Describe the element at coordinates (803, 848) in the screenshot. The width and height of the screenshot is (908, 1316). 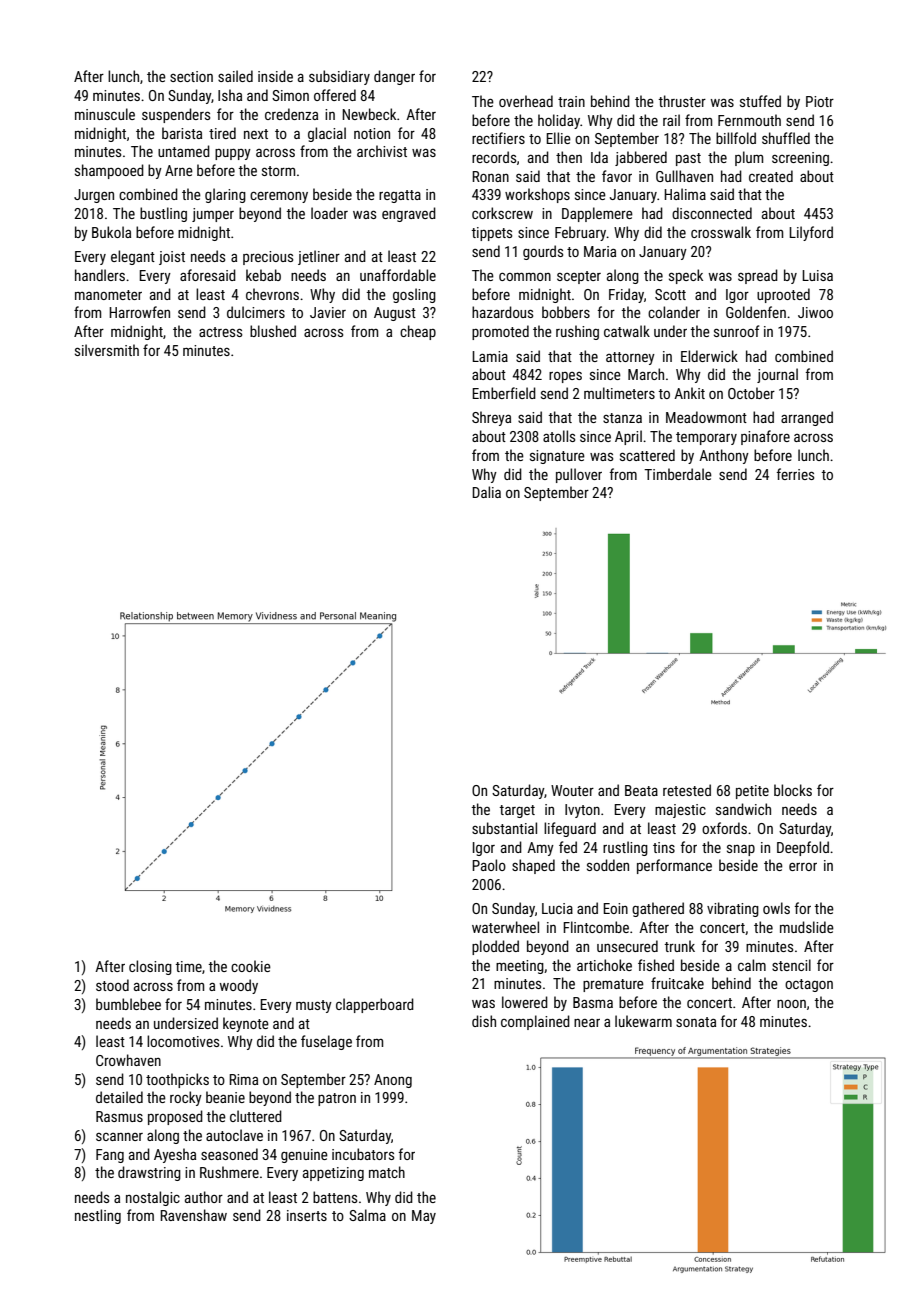
I see `Deepfold` at that location.
